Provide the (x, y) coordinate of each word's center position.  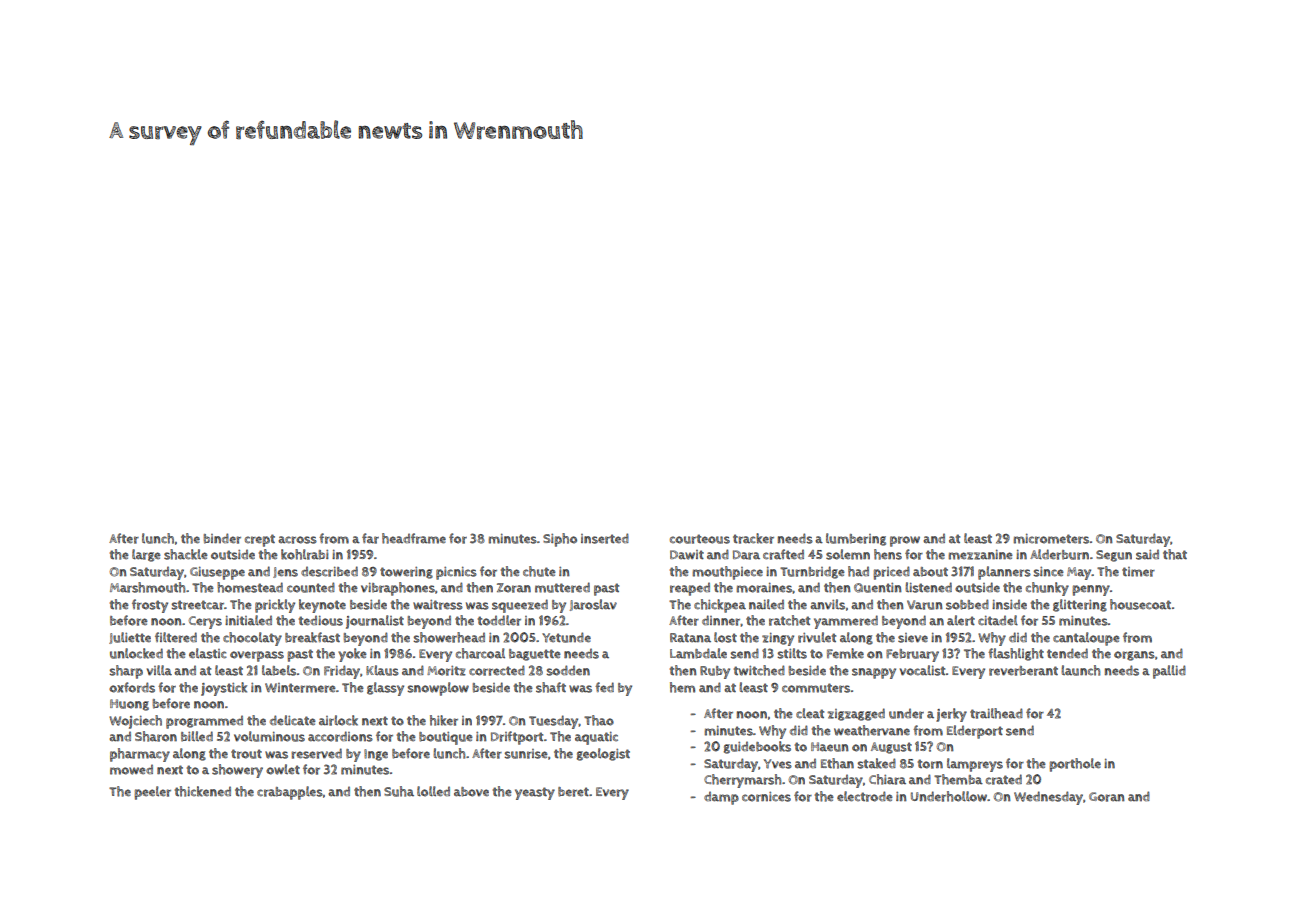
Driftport (517, 738)
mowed (131, 769)
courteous (700, 539)
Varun (925, 605)
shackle (186, 554)
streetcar (197, 605)
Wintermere (300, 688)
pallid (1169, 672)
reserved (316, 753)
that (1175, 554)
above (471, 792)
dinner (721, 620)
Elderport (975, 732)
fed (604, 687)
